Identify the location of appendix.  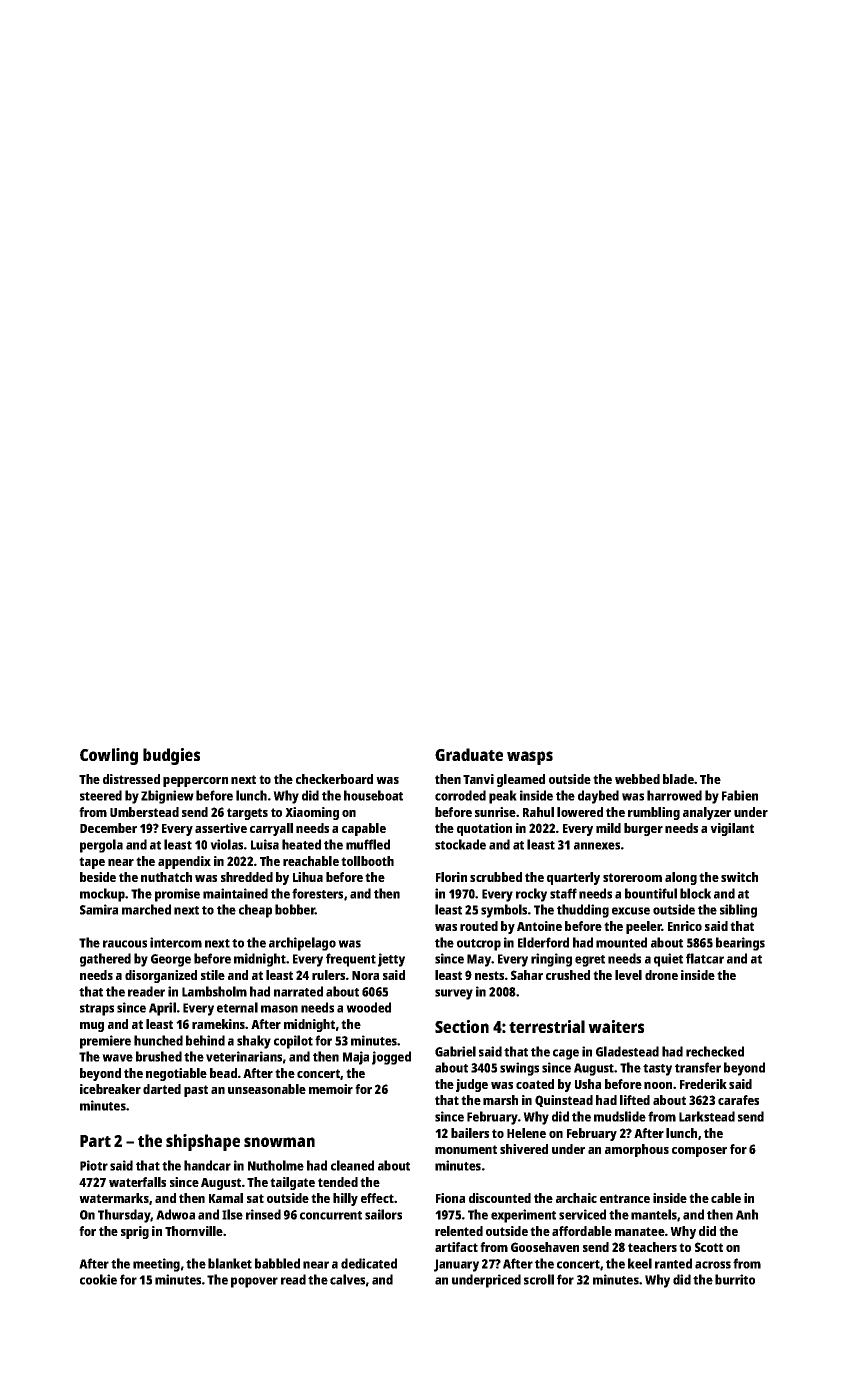
(184, 862).
